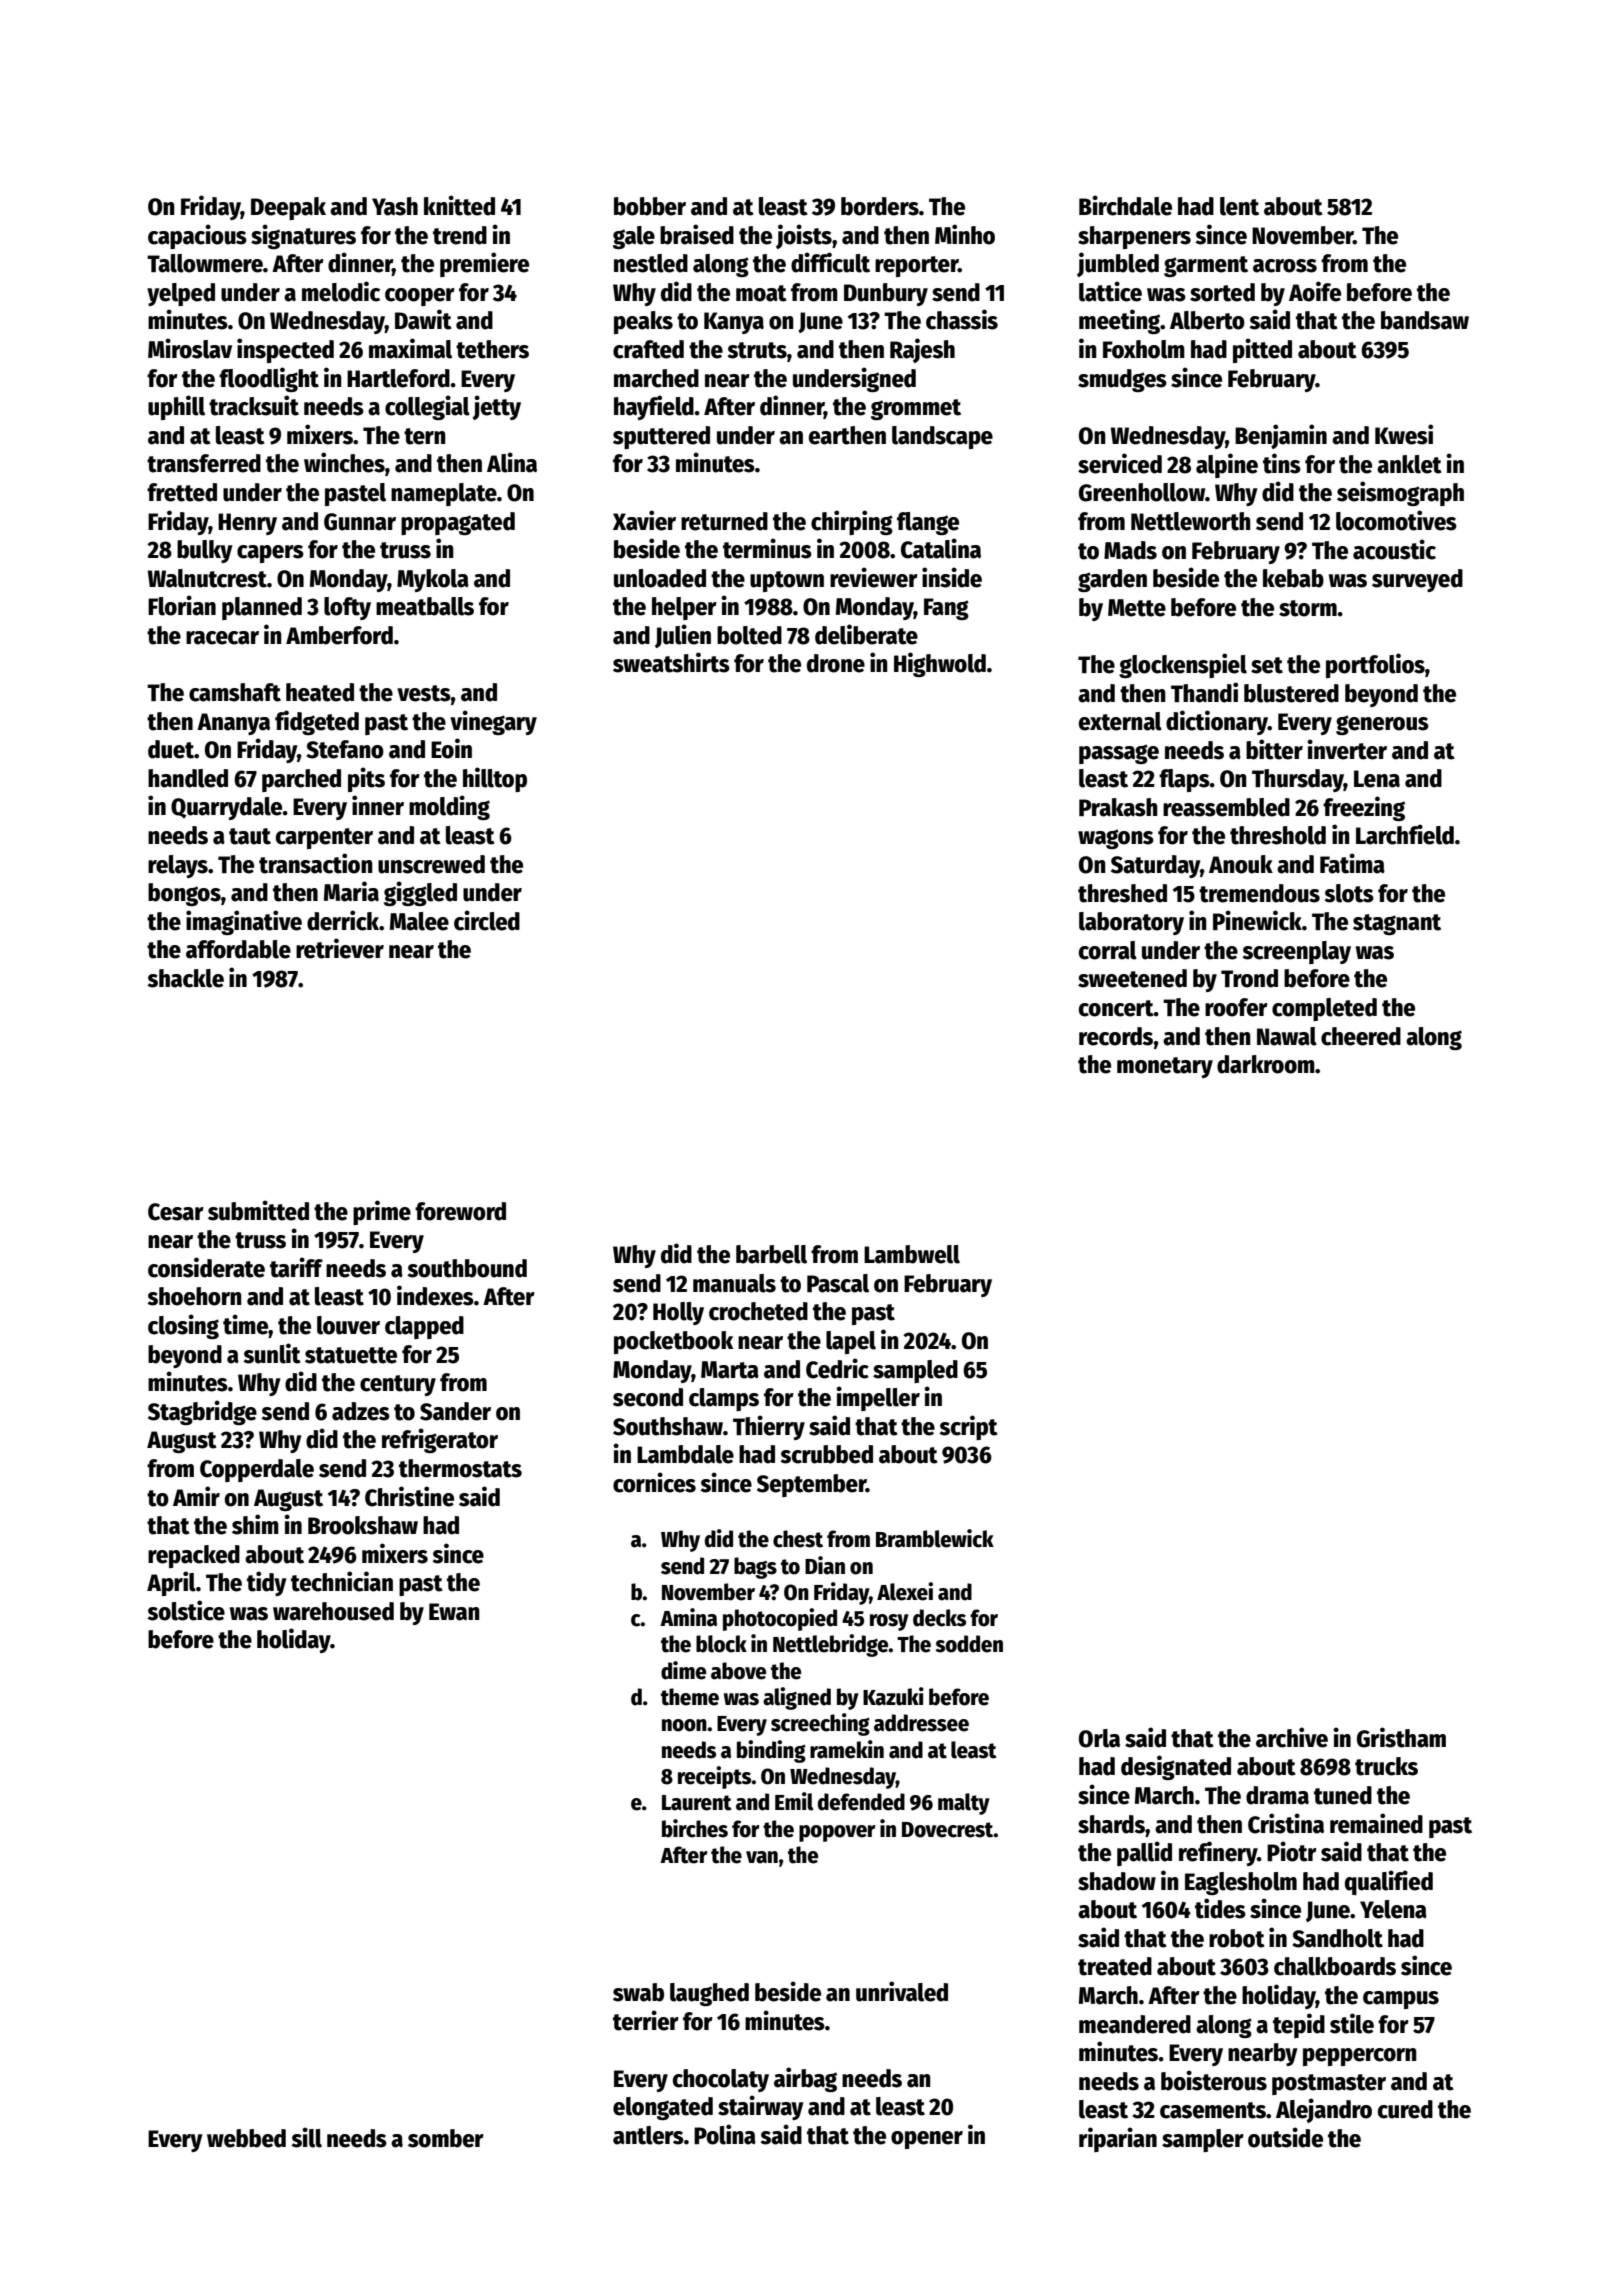  Describe the element at coordinates (695, 1828) in the screenshot. I see `birches` at that location.
